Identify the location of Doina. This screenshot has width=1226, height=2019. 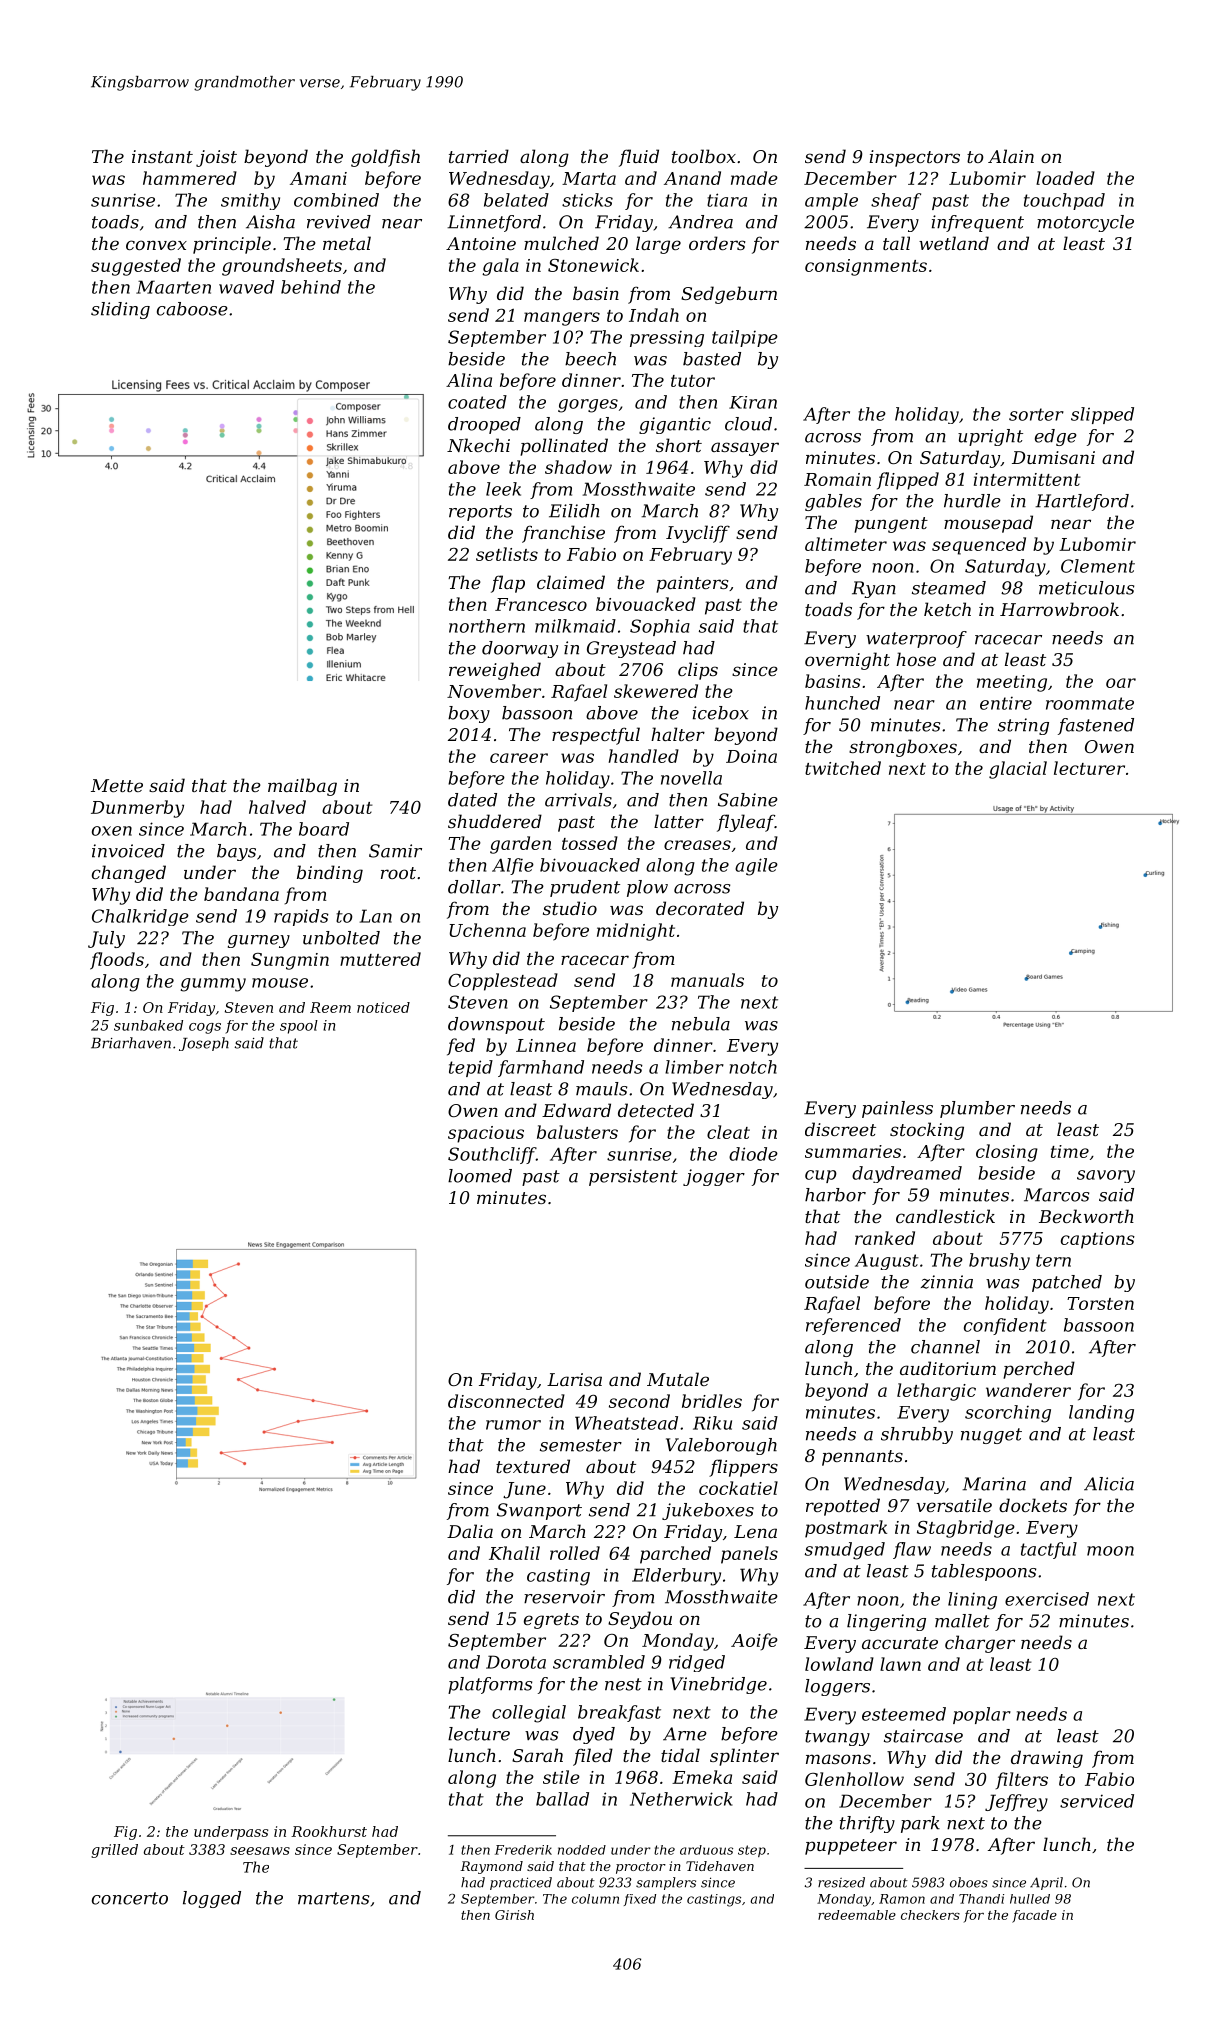
(751, 756).
